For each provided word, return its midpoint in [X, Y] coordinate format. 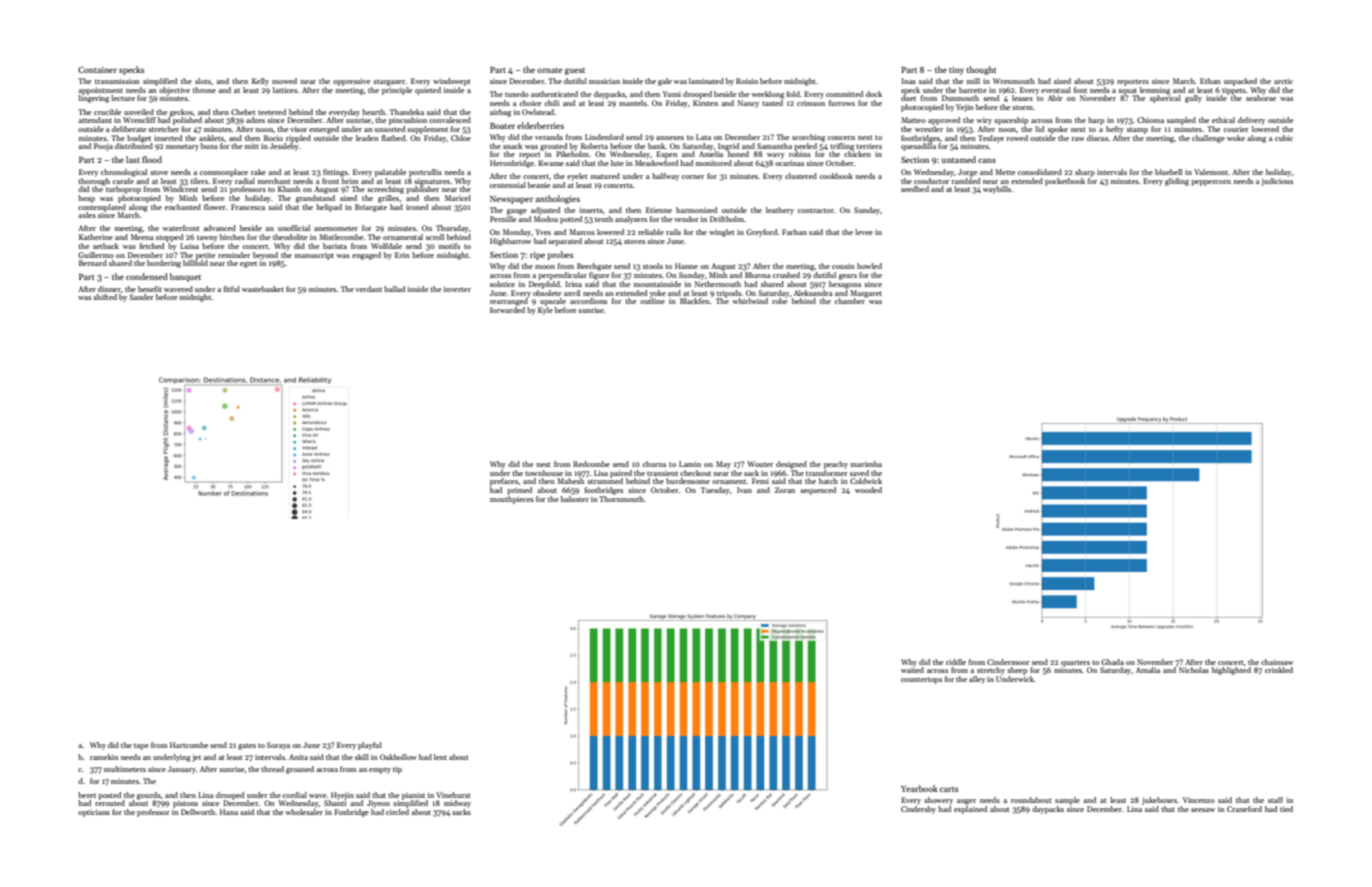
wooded [868, 490]
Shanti [335, 803]
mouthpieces [512, 500]
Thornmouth [621, 499]
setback [106, 246]
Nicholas [1194, 670]
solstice [502, 284]
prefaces [504, 482]
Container [97, 69]
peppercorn [1211, 183]
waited [912, 670]
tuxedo [517, 94]
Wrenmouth [1014, 81]
